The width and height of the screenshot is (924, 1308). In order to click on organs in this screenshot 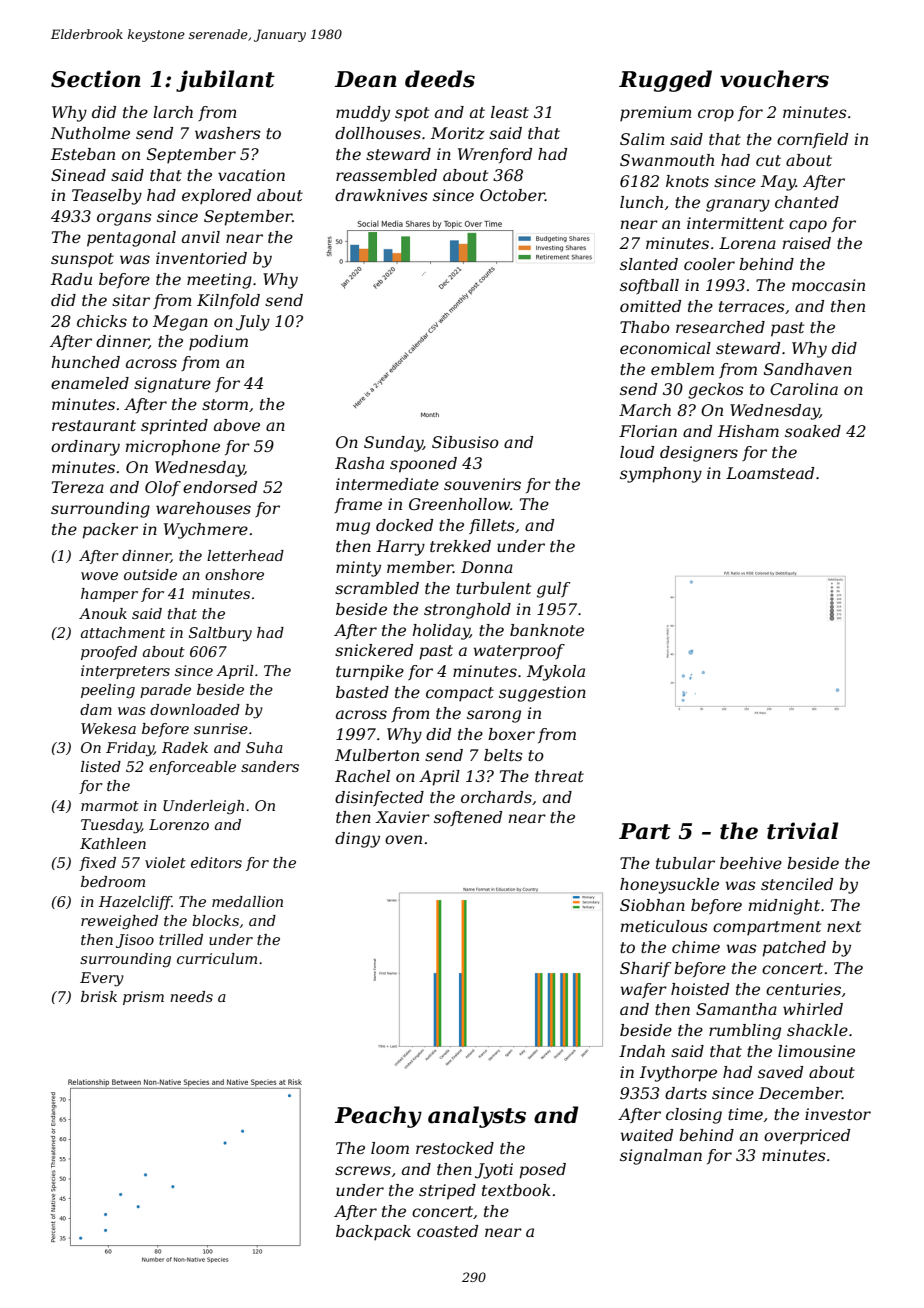, I will do `click(124, 219)`.
